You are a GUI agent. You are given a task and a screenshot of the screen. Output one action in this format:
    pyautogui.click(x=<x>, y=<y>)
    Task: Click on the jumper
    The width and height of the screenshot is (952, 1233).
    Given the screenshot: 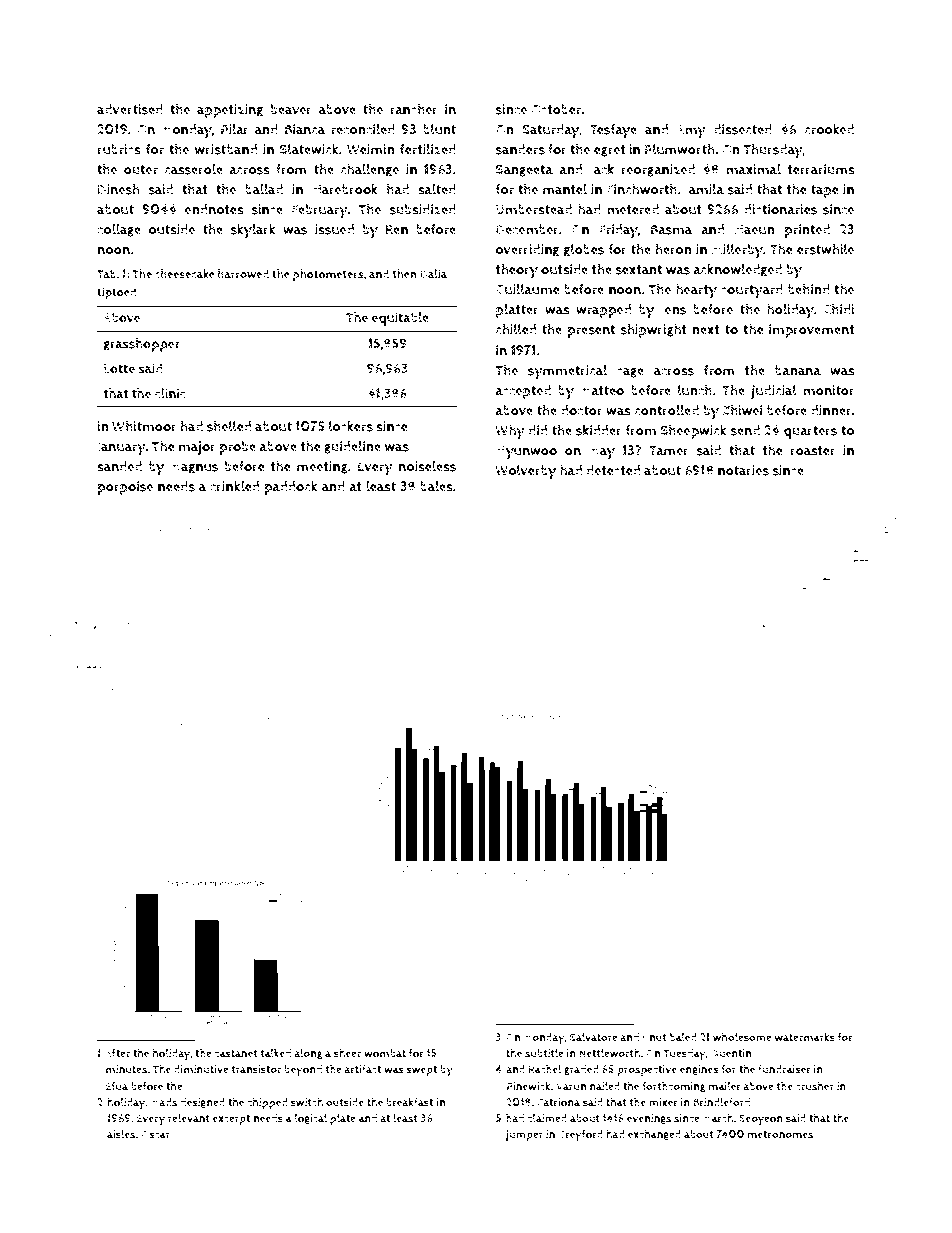 What is the action you would take?
    pyautogui.click(x=524, y=1135)
